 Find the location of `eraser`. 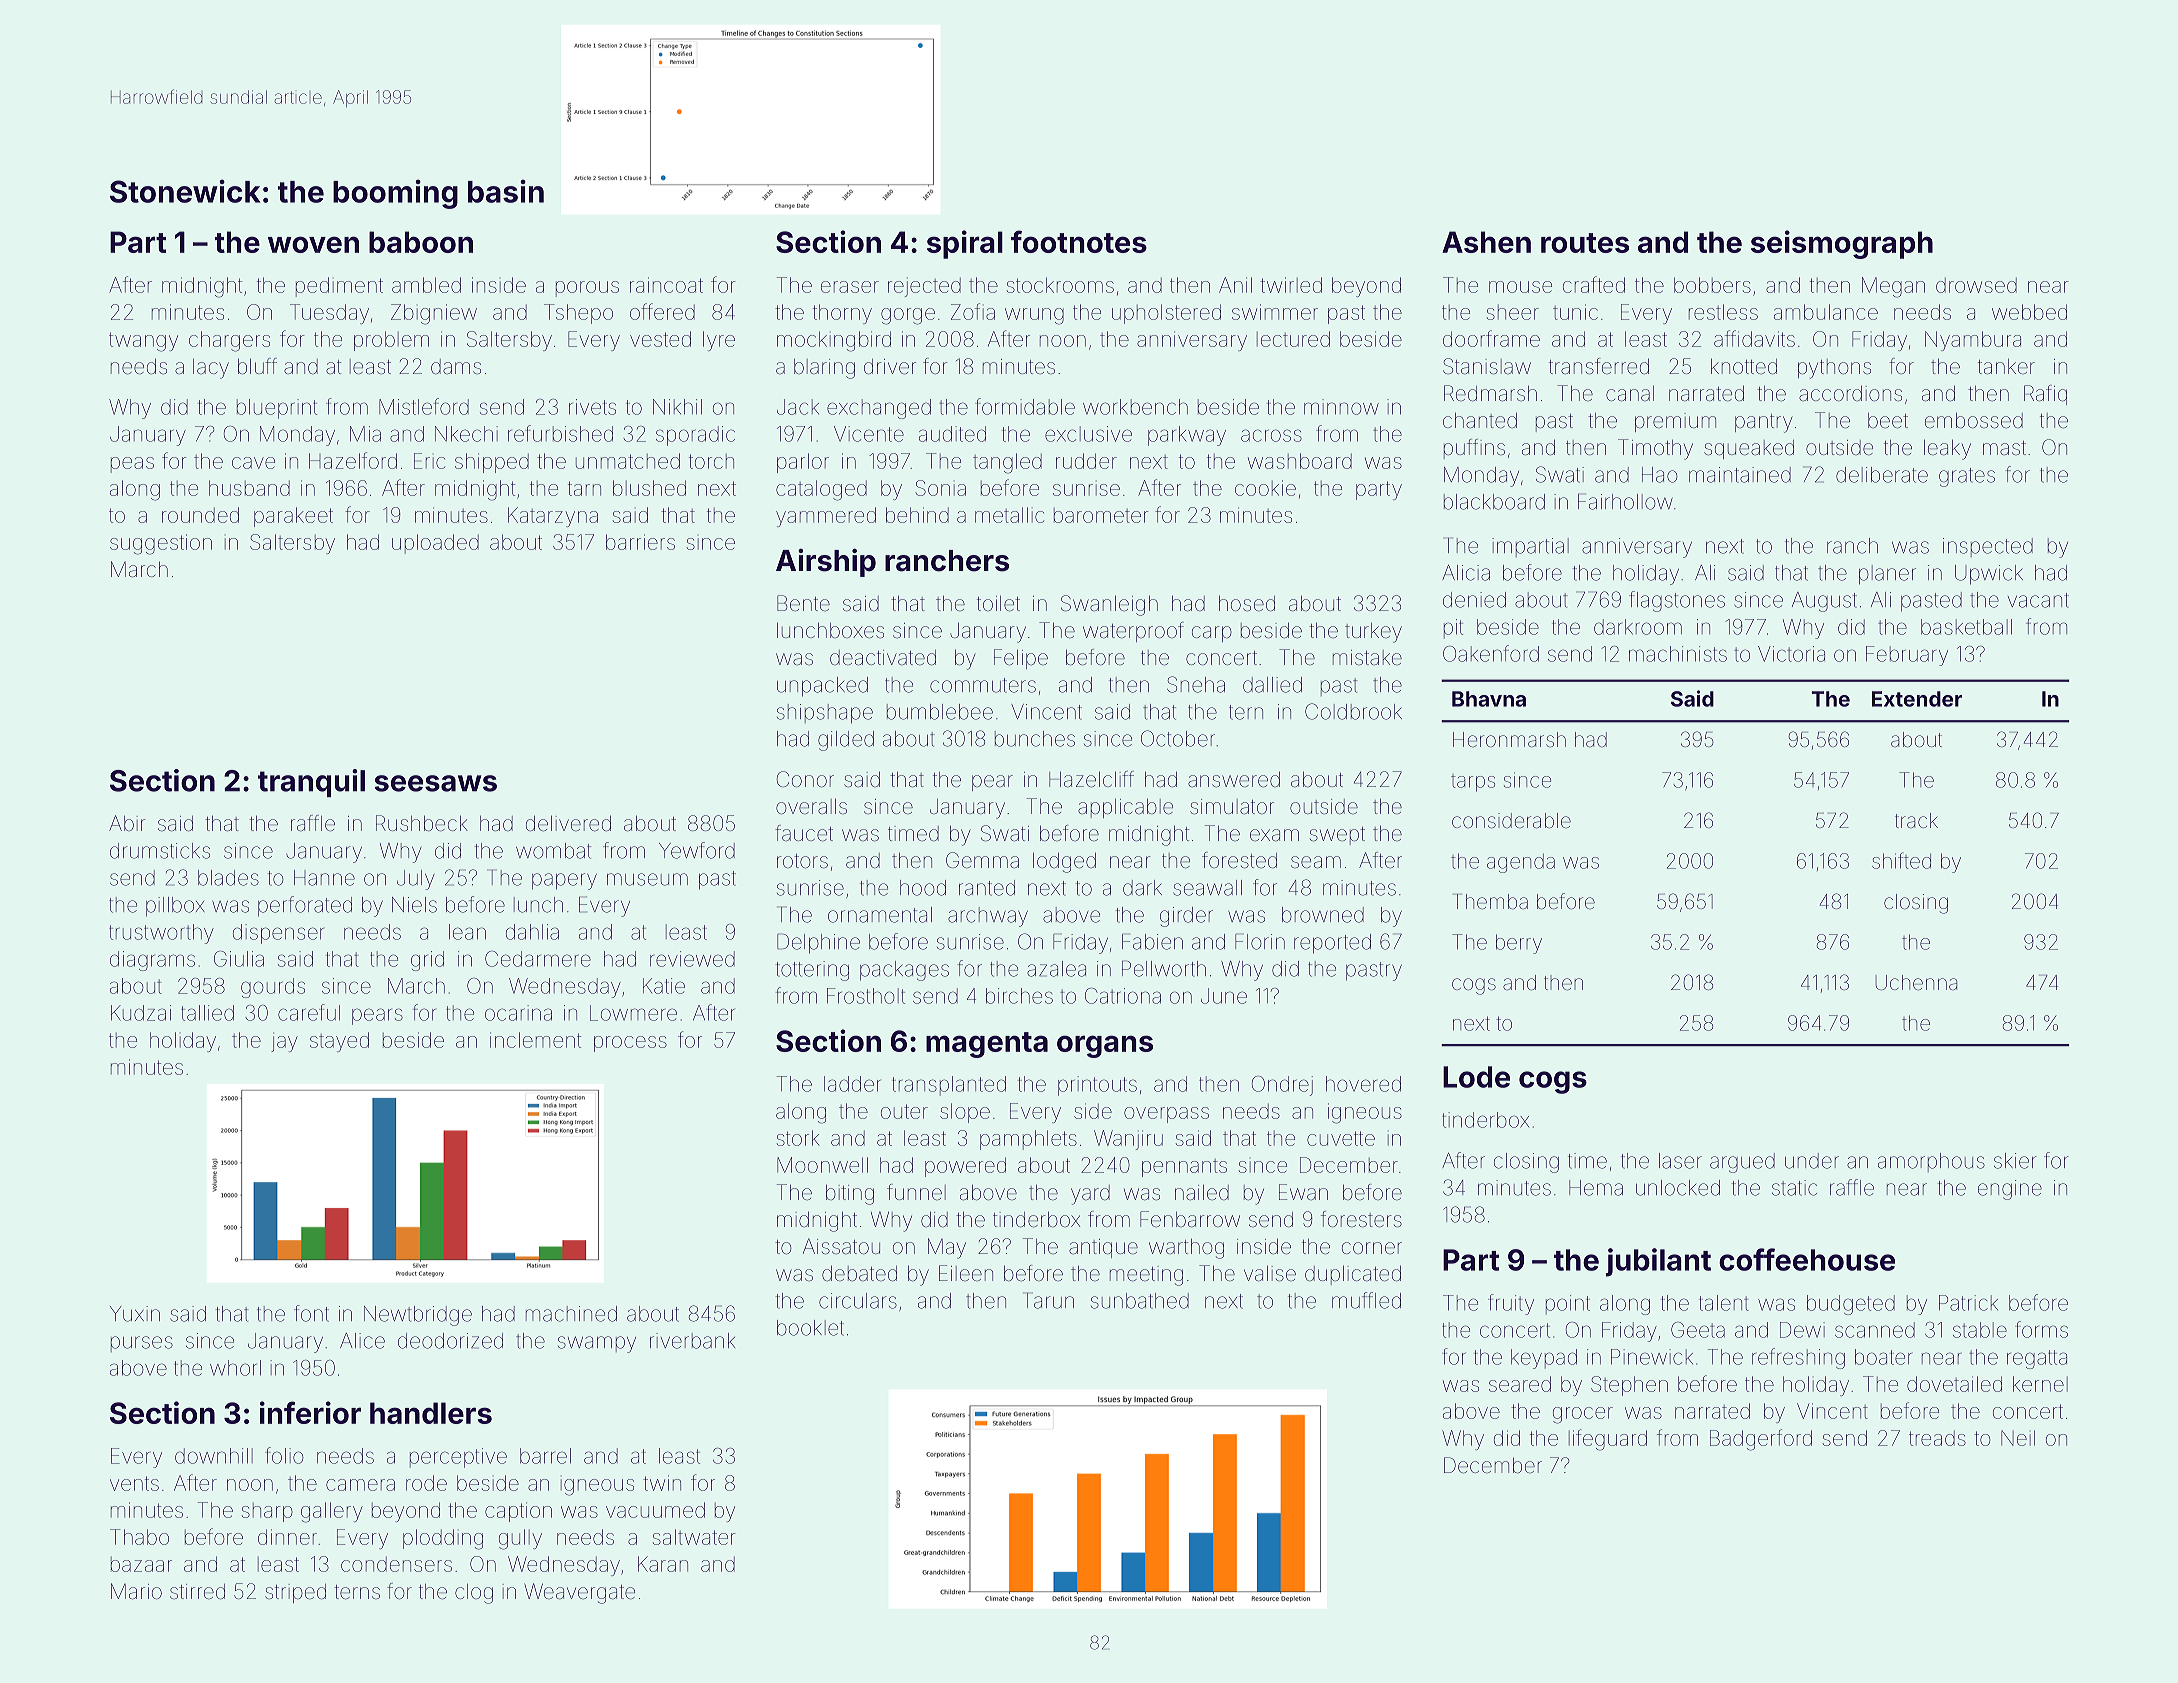

eraser is located at coordinates (850, 287).
